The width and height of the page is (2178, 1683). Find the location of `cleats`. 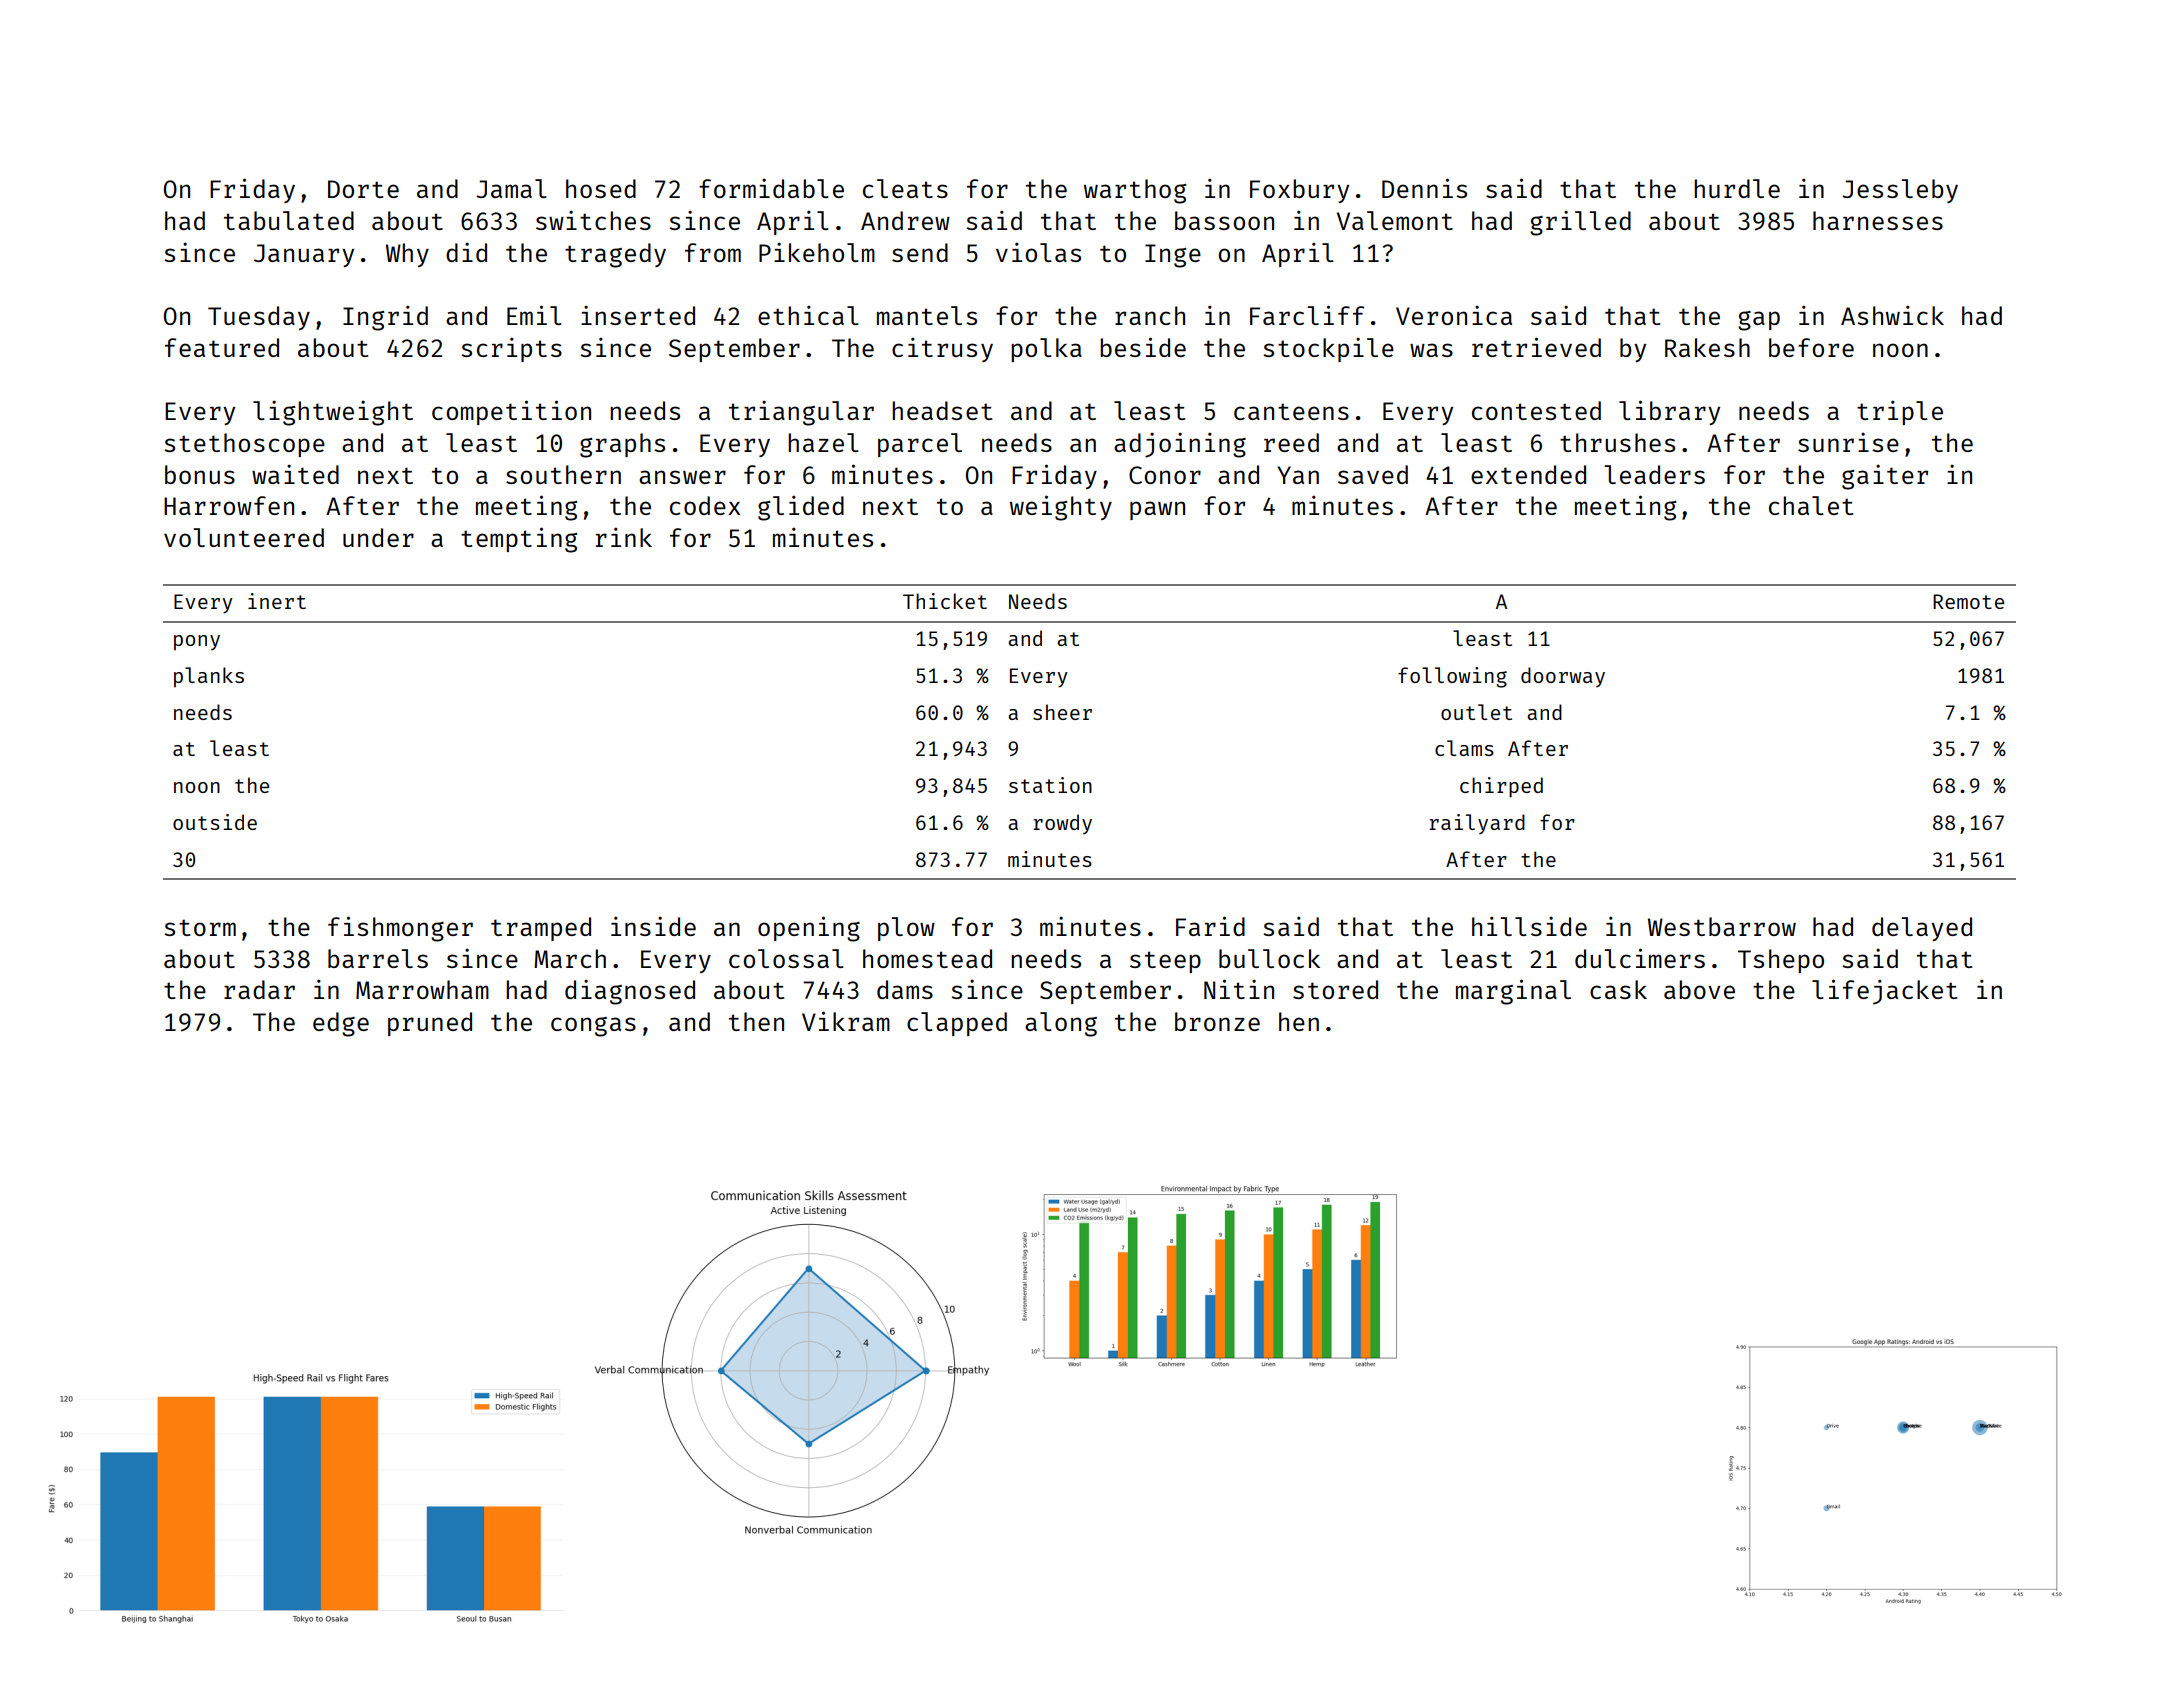

cleats is located at coordinates (905, 188).
